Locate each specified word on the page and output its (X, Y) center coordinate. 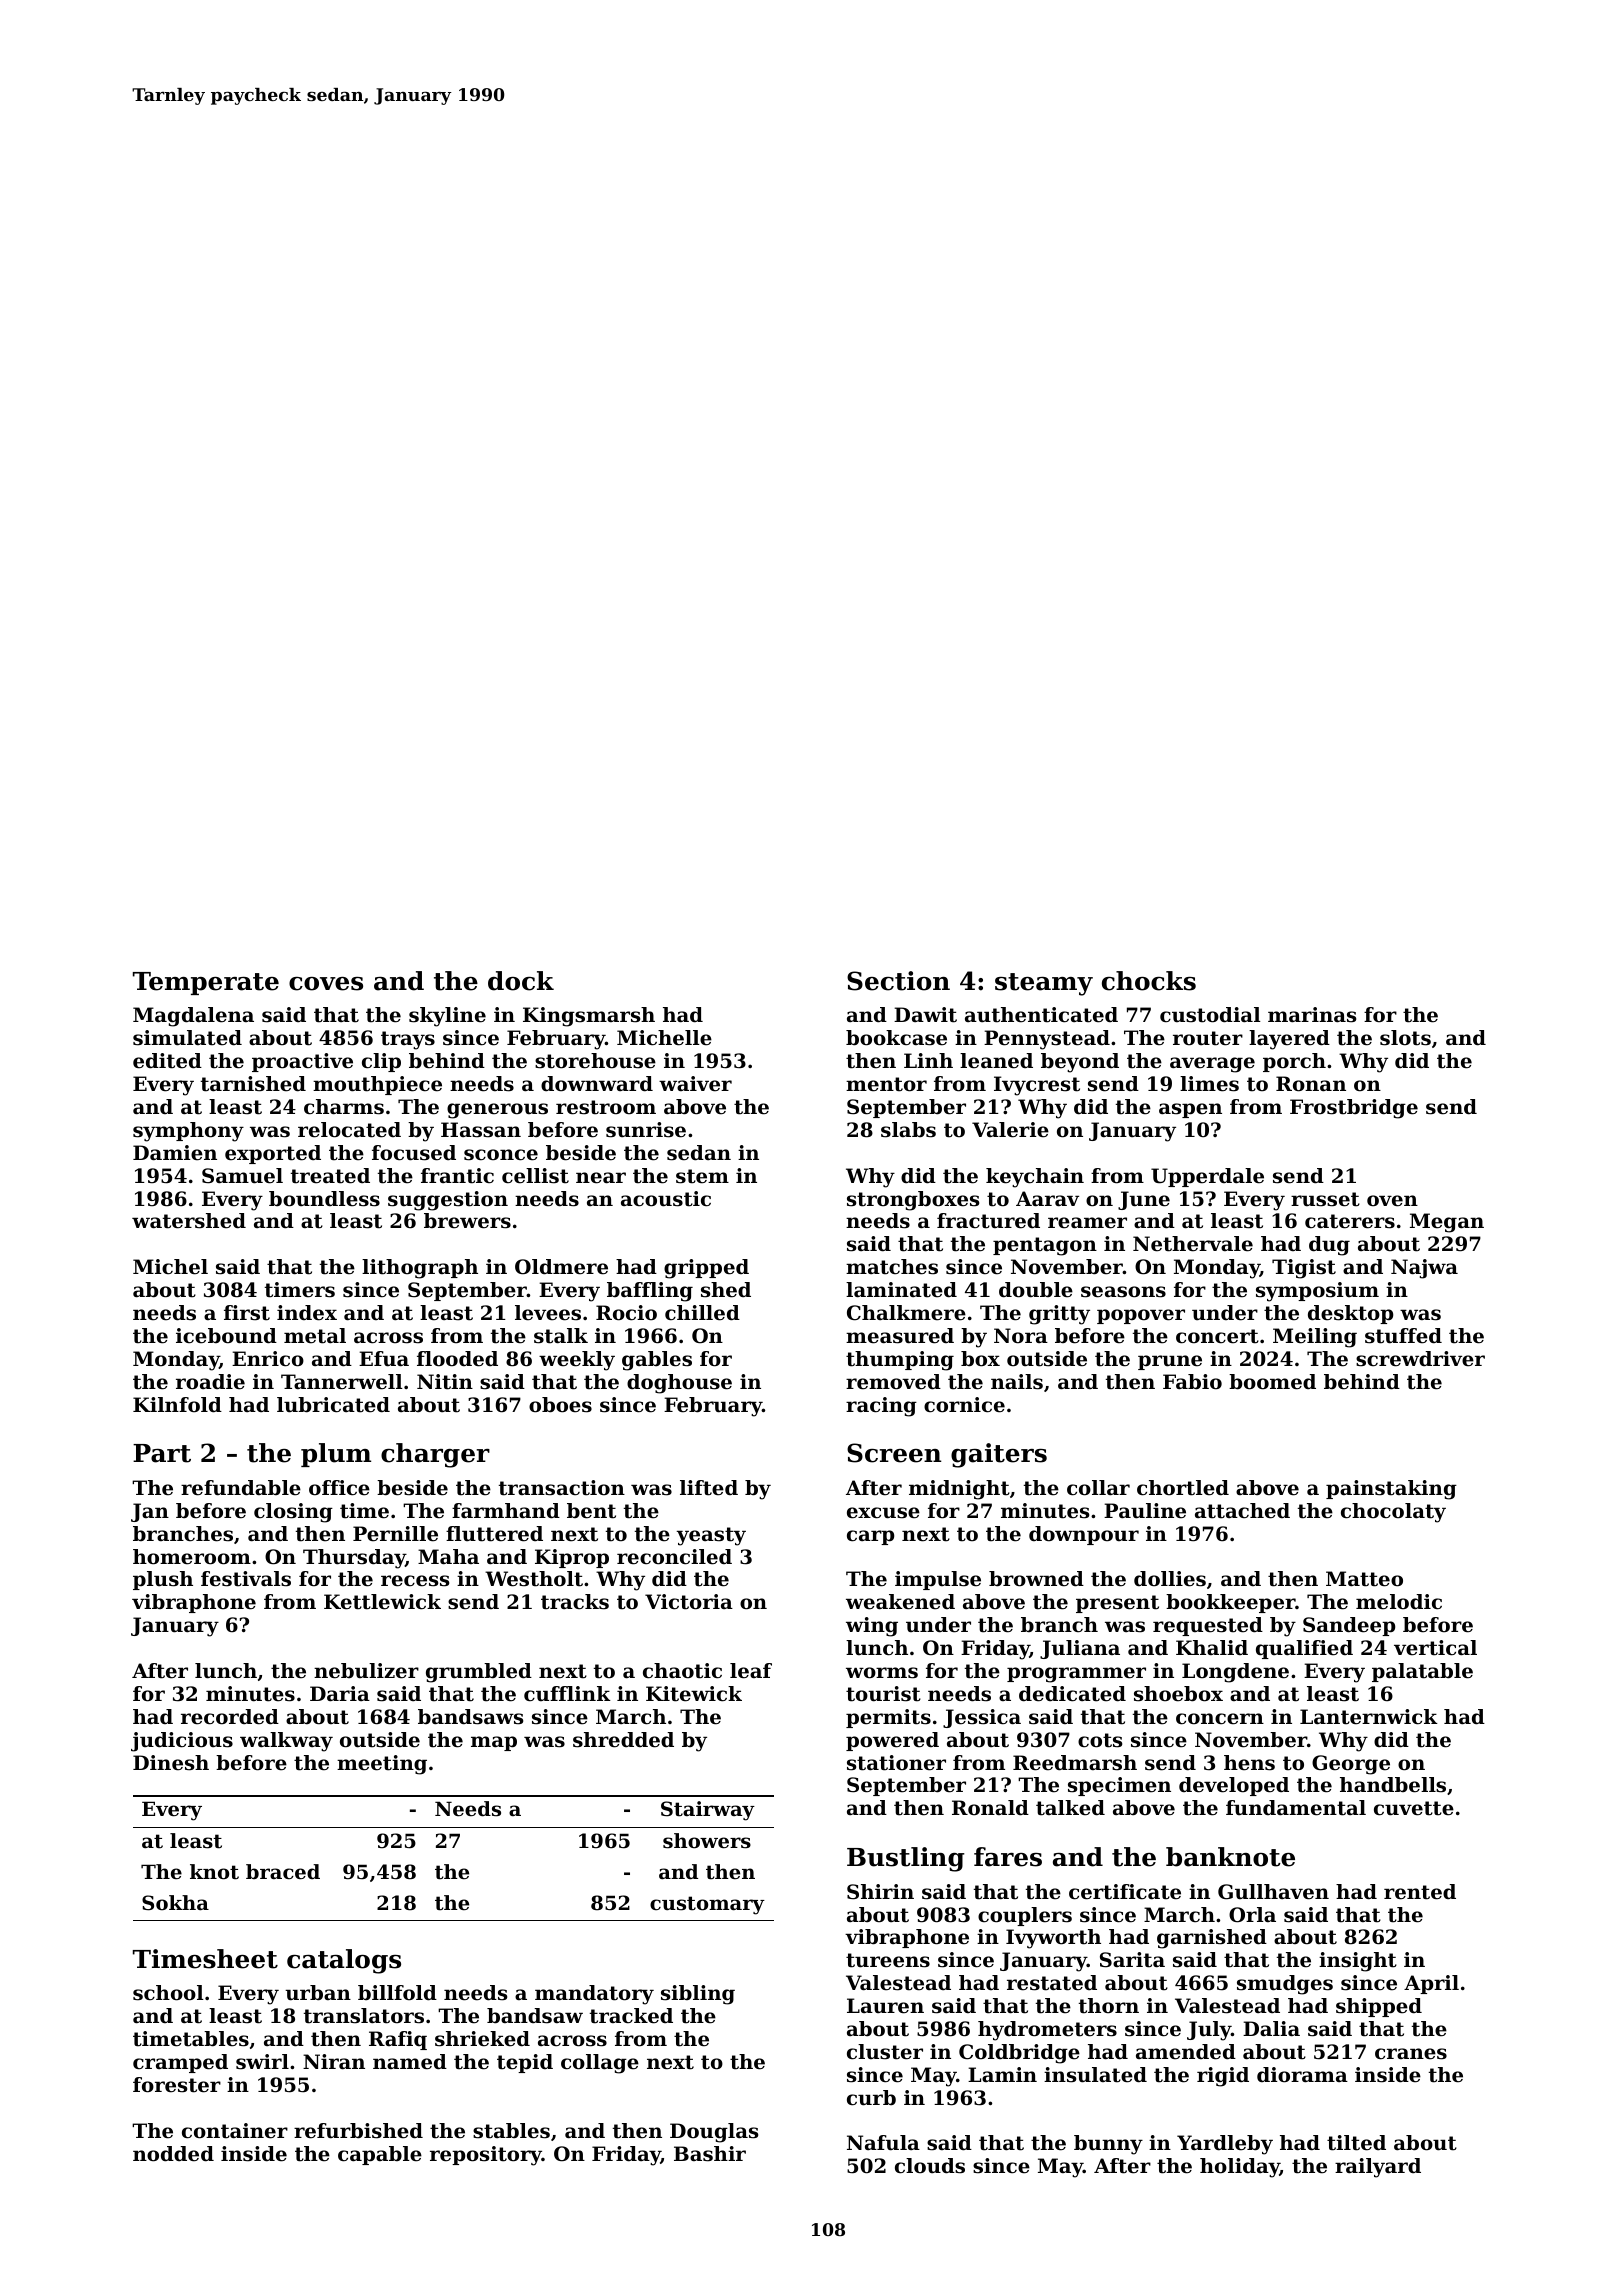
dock (521, 981)
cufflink (567, 1693)
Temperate (206, 983)
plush (163, 1580)
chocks (1149, 981)
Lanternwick (1369, 1717)
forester (177, 2085)
